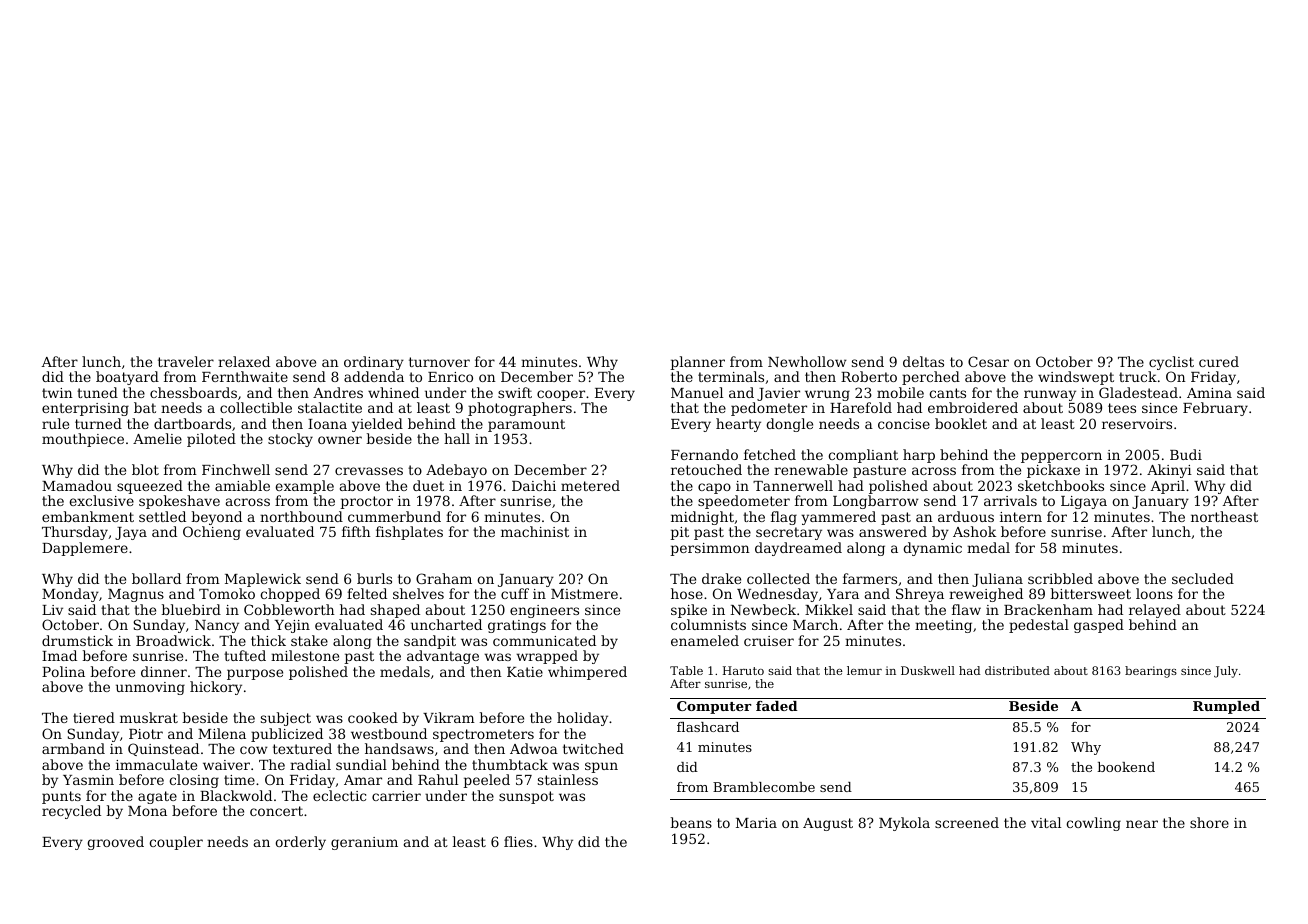  I want to click on thick, so click(268, 640).
